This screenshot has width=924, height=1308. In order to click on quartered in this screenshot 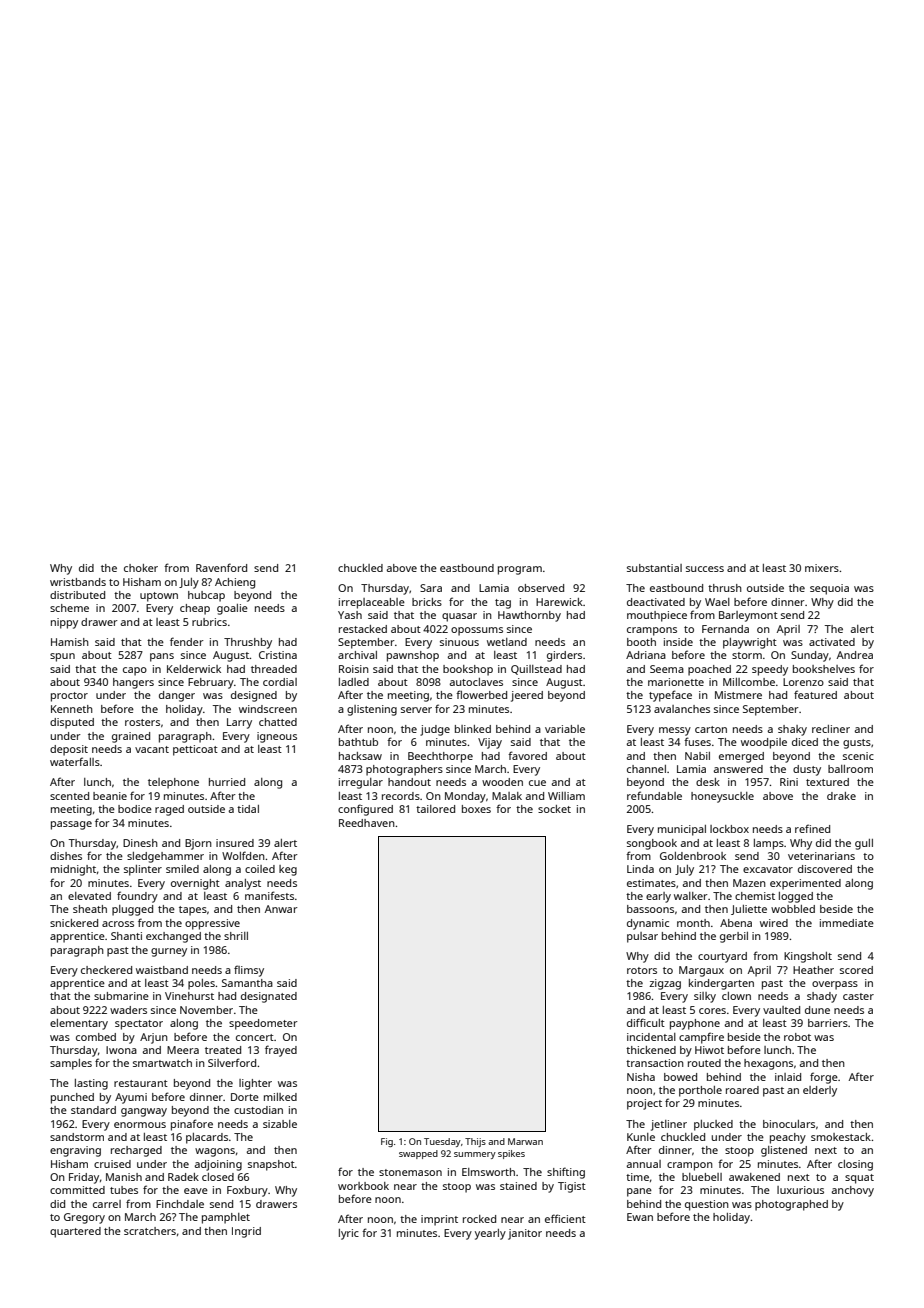, I will do `click(75, 1232)`.
